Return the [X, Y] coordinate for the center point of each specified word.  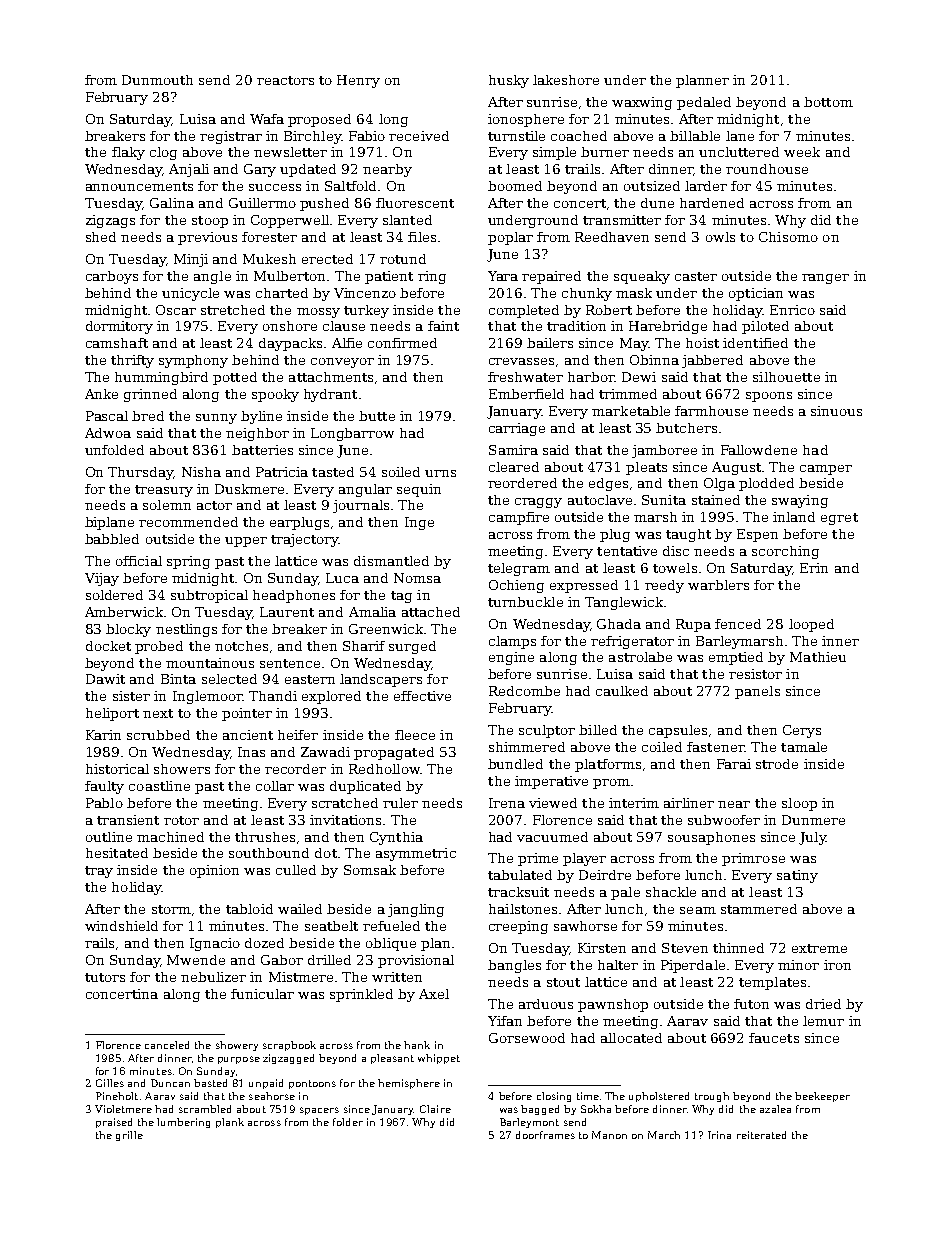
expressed [584, 586]
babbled [112, 539]
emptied [736, 658]
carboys [112, 277]
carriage [517, 429]
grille [129, 1136]
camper [826, 470]
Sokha [596, 1109]
